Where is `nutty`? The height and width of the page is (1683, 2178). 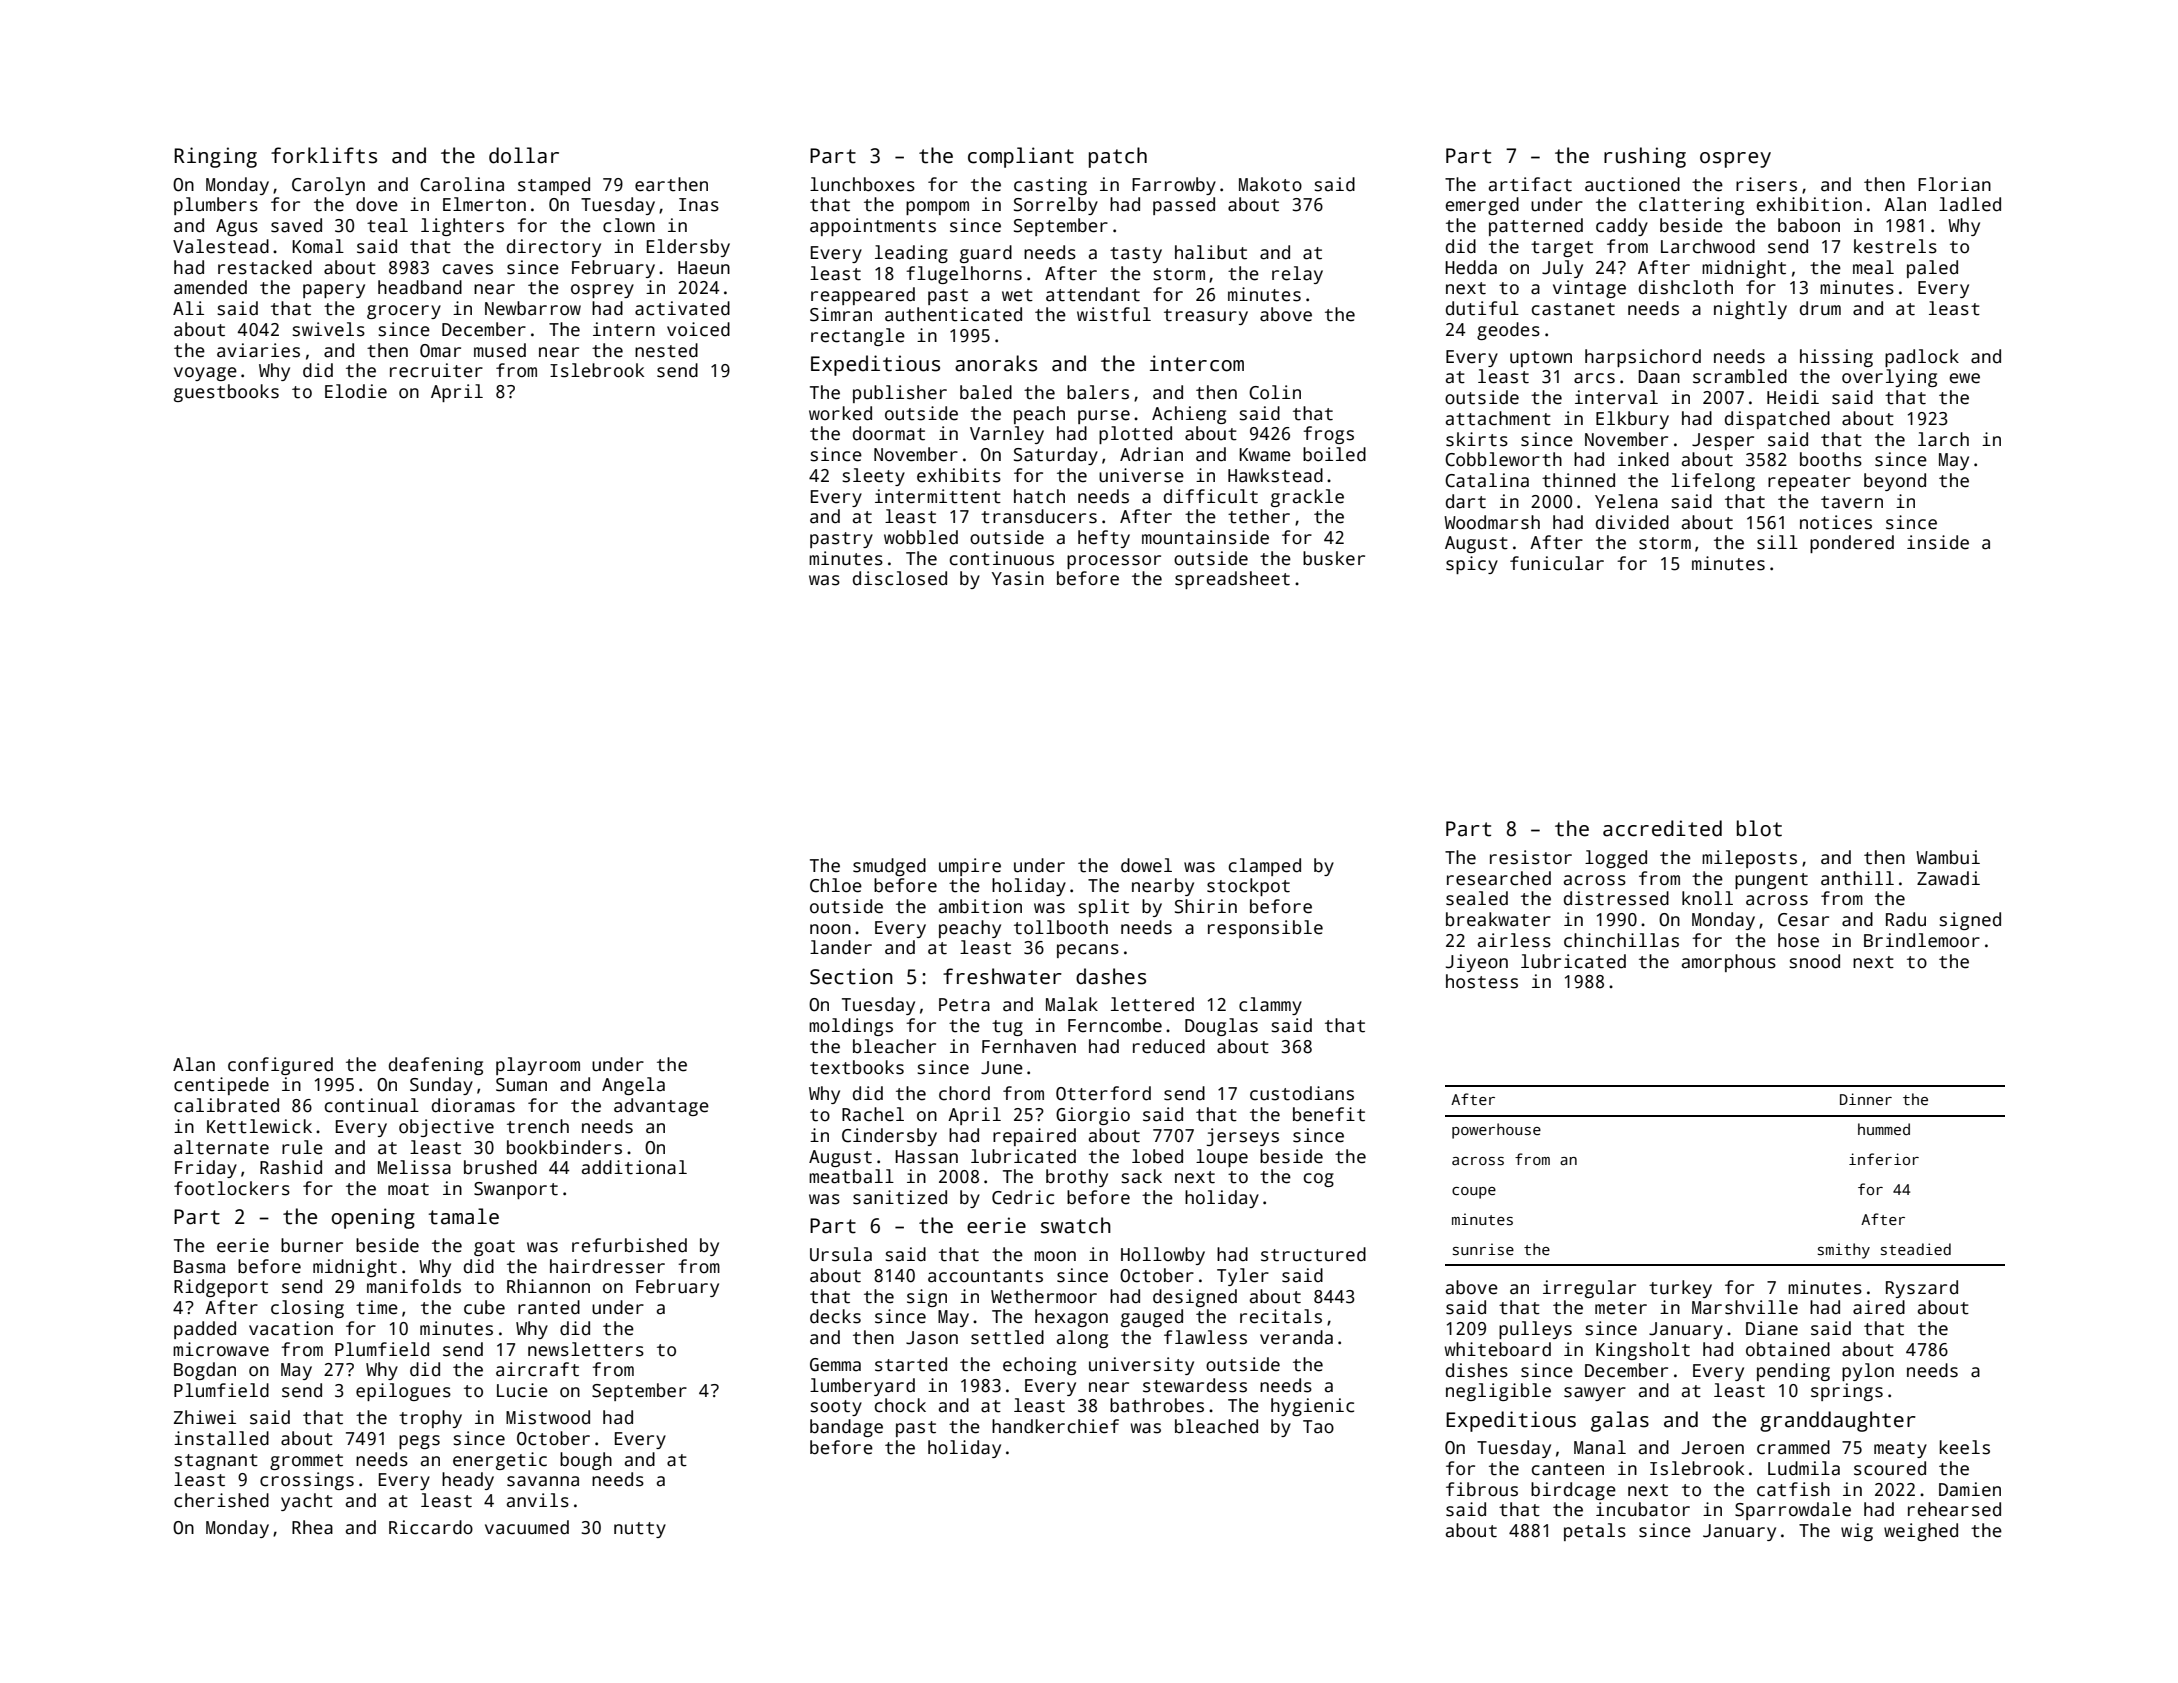 nutty is located at coordinates (640, 1530).
